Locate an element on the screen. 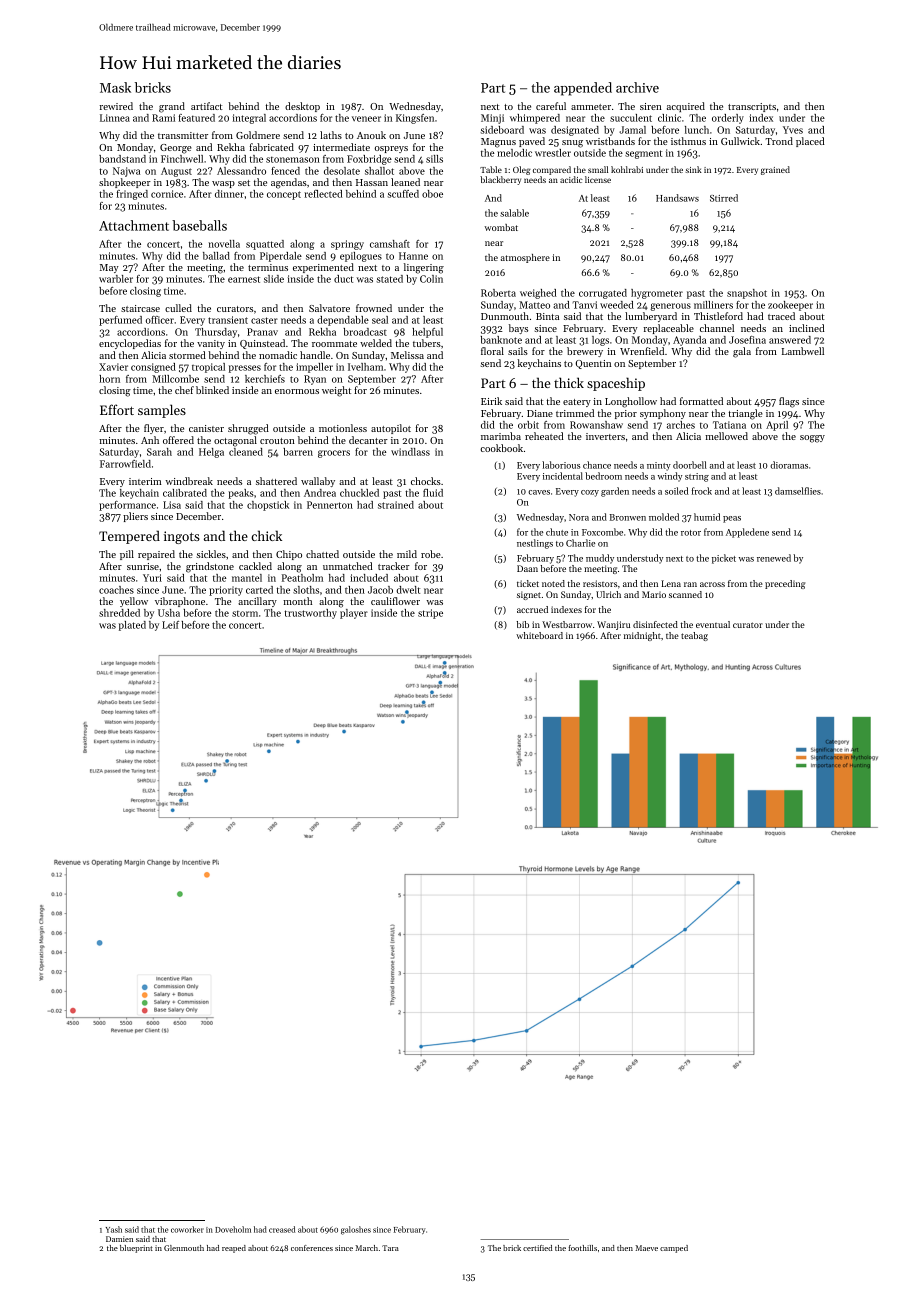  lumberyard is located at coordinates (651, 317).
